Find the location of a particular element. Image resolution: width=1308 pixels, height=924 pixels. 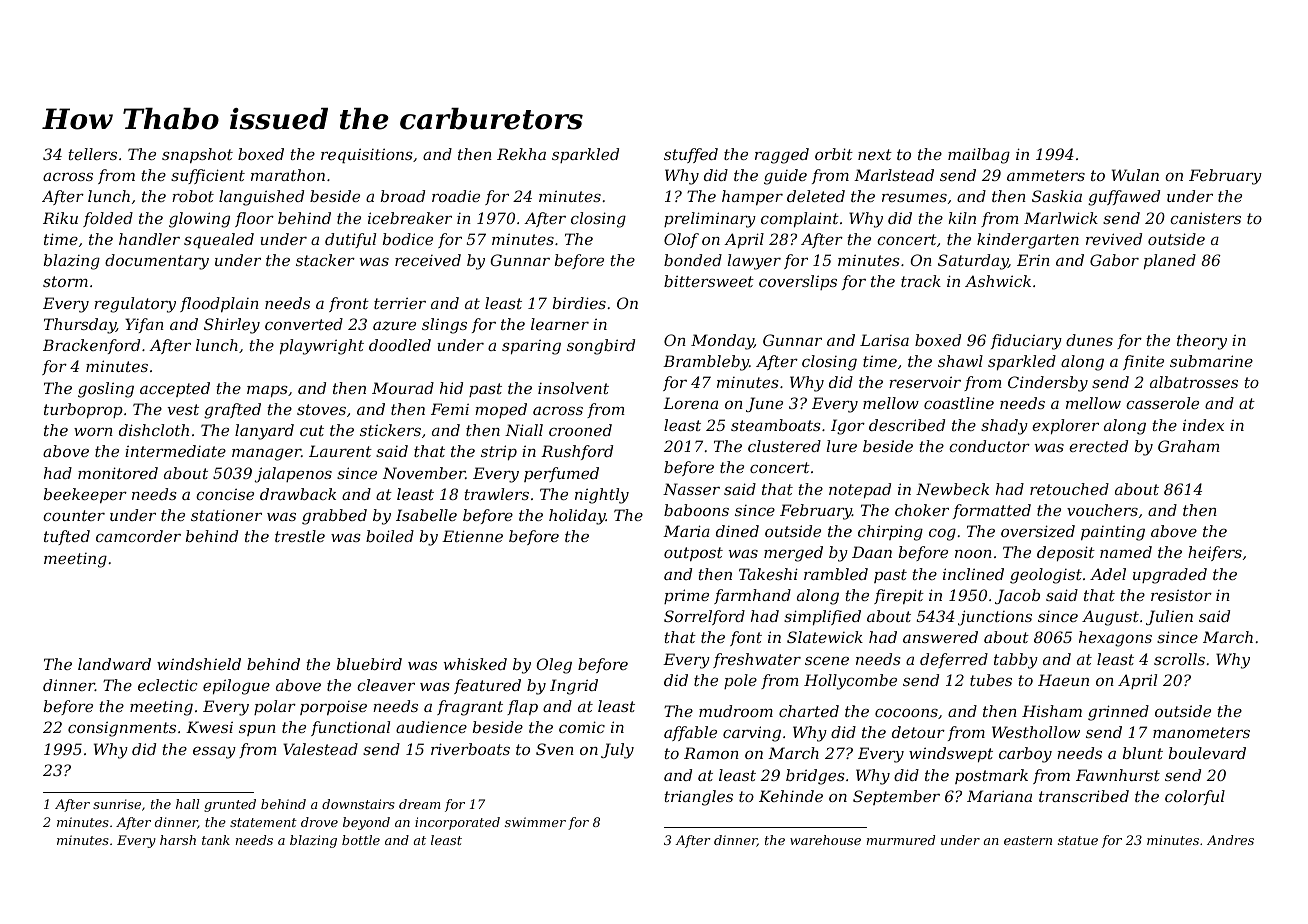

submarine is located at coordinates (1211, 361).
